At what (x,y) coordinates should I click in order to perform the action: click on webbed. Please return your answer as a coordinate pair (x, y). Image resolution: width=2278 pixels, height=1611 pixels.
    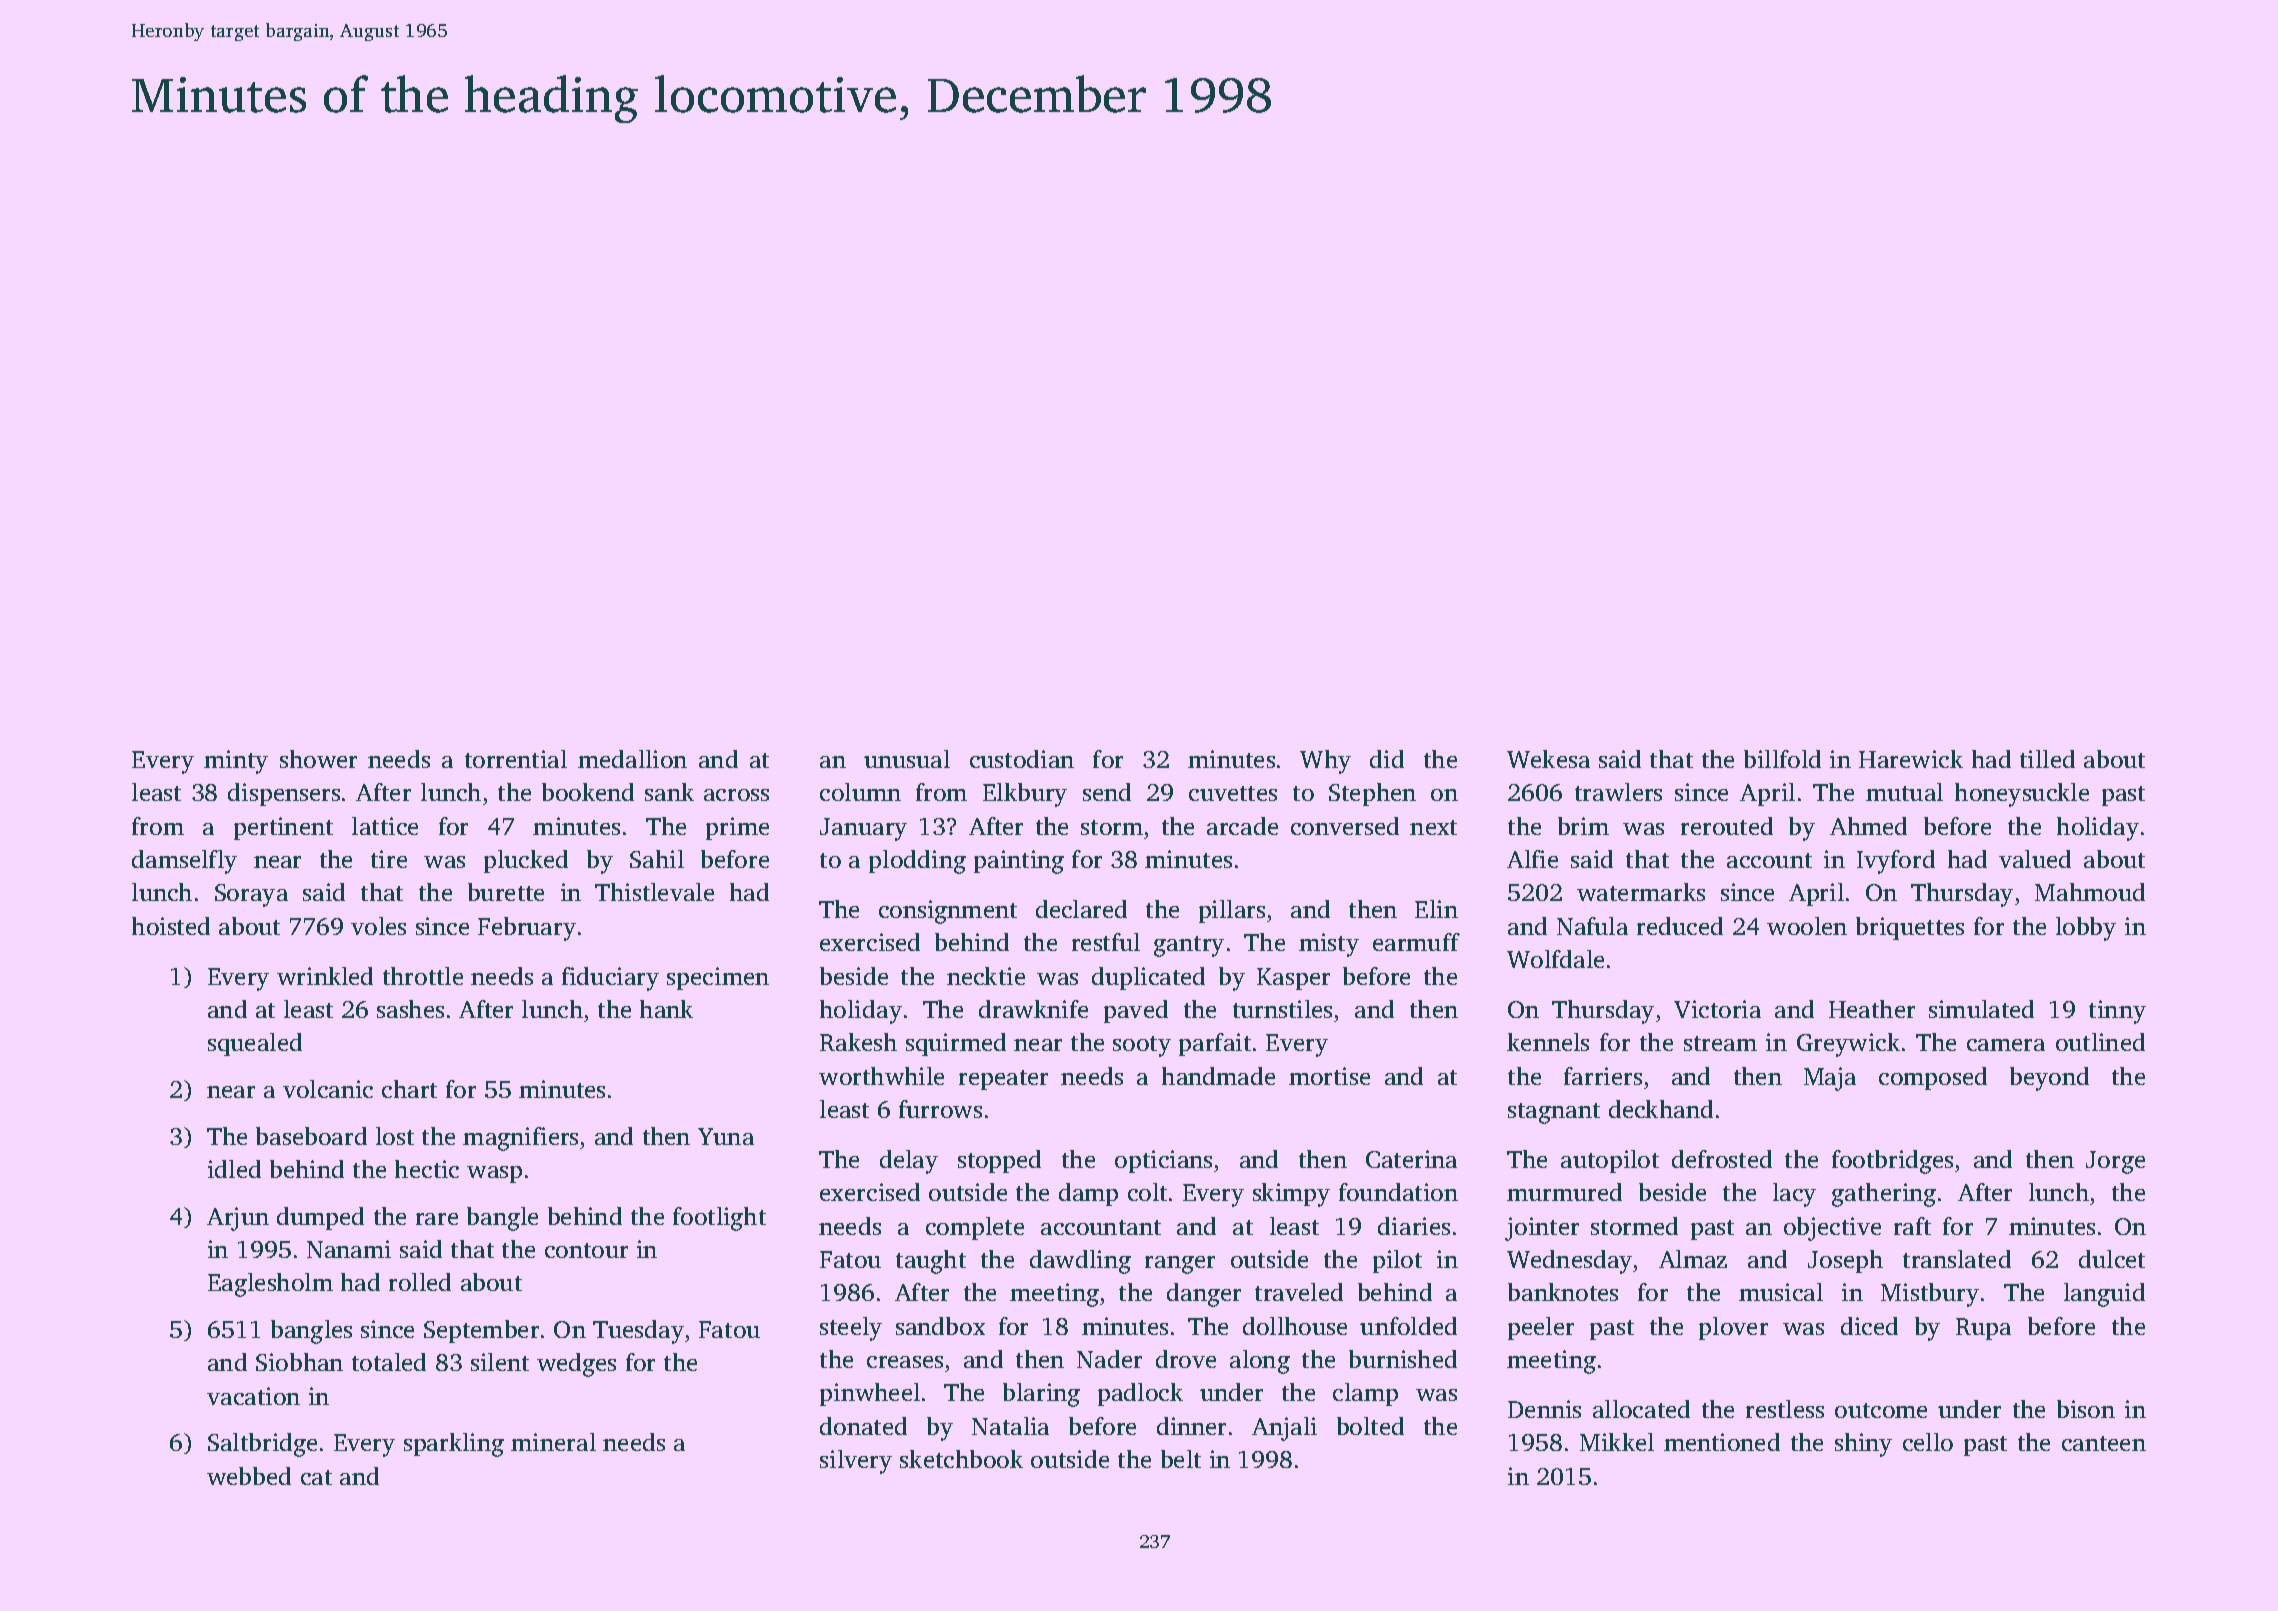
    Looking at the image, I should click on (249, 1476).
